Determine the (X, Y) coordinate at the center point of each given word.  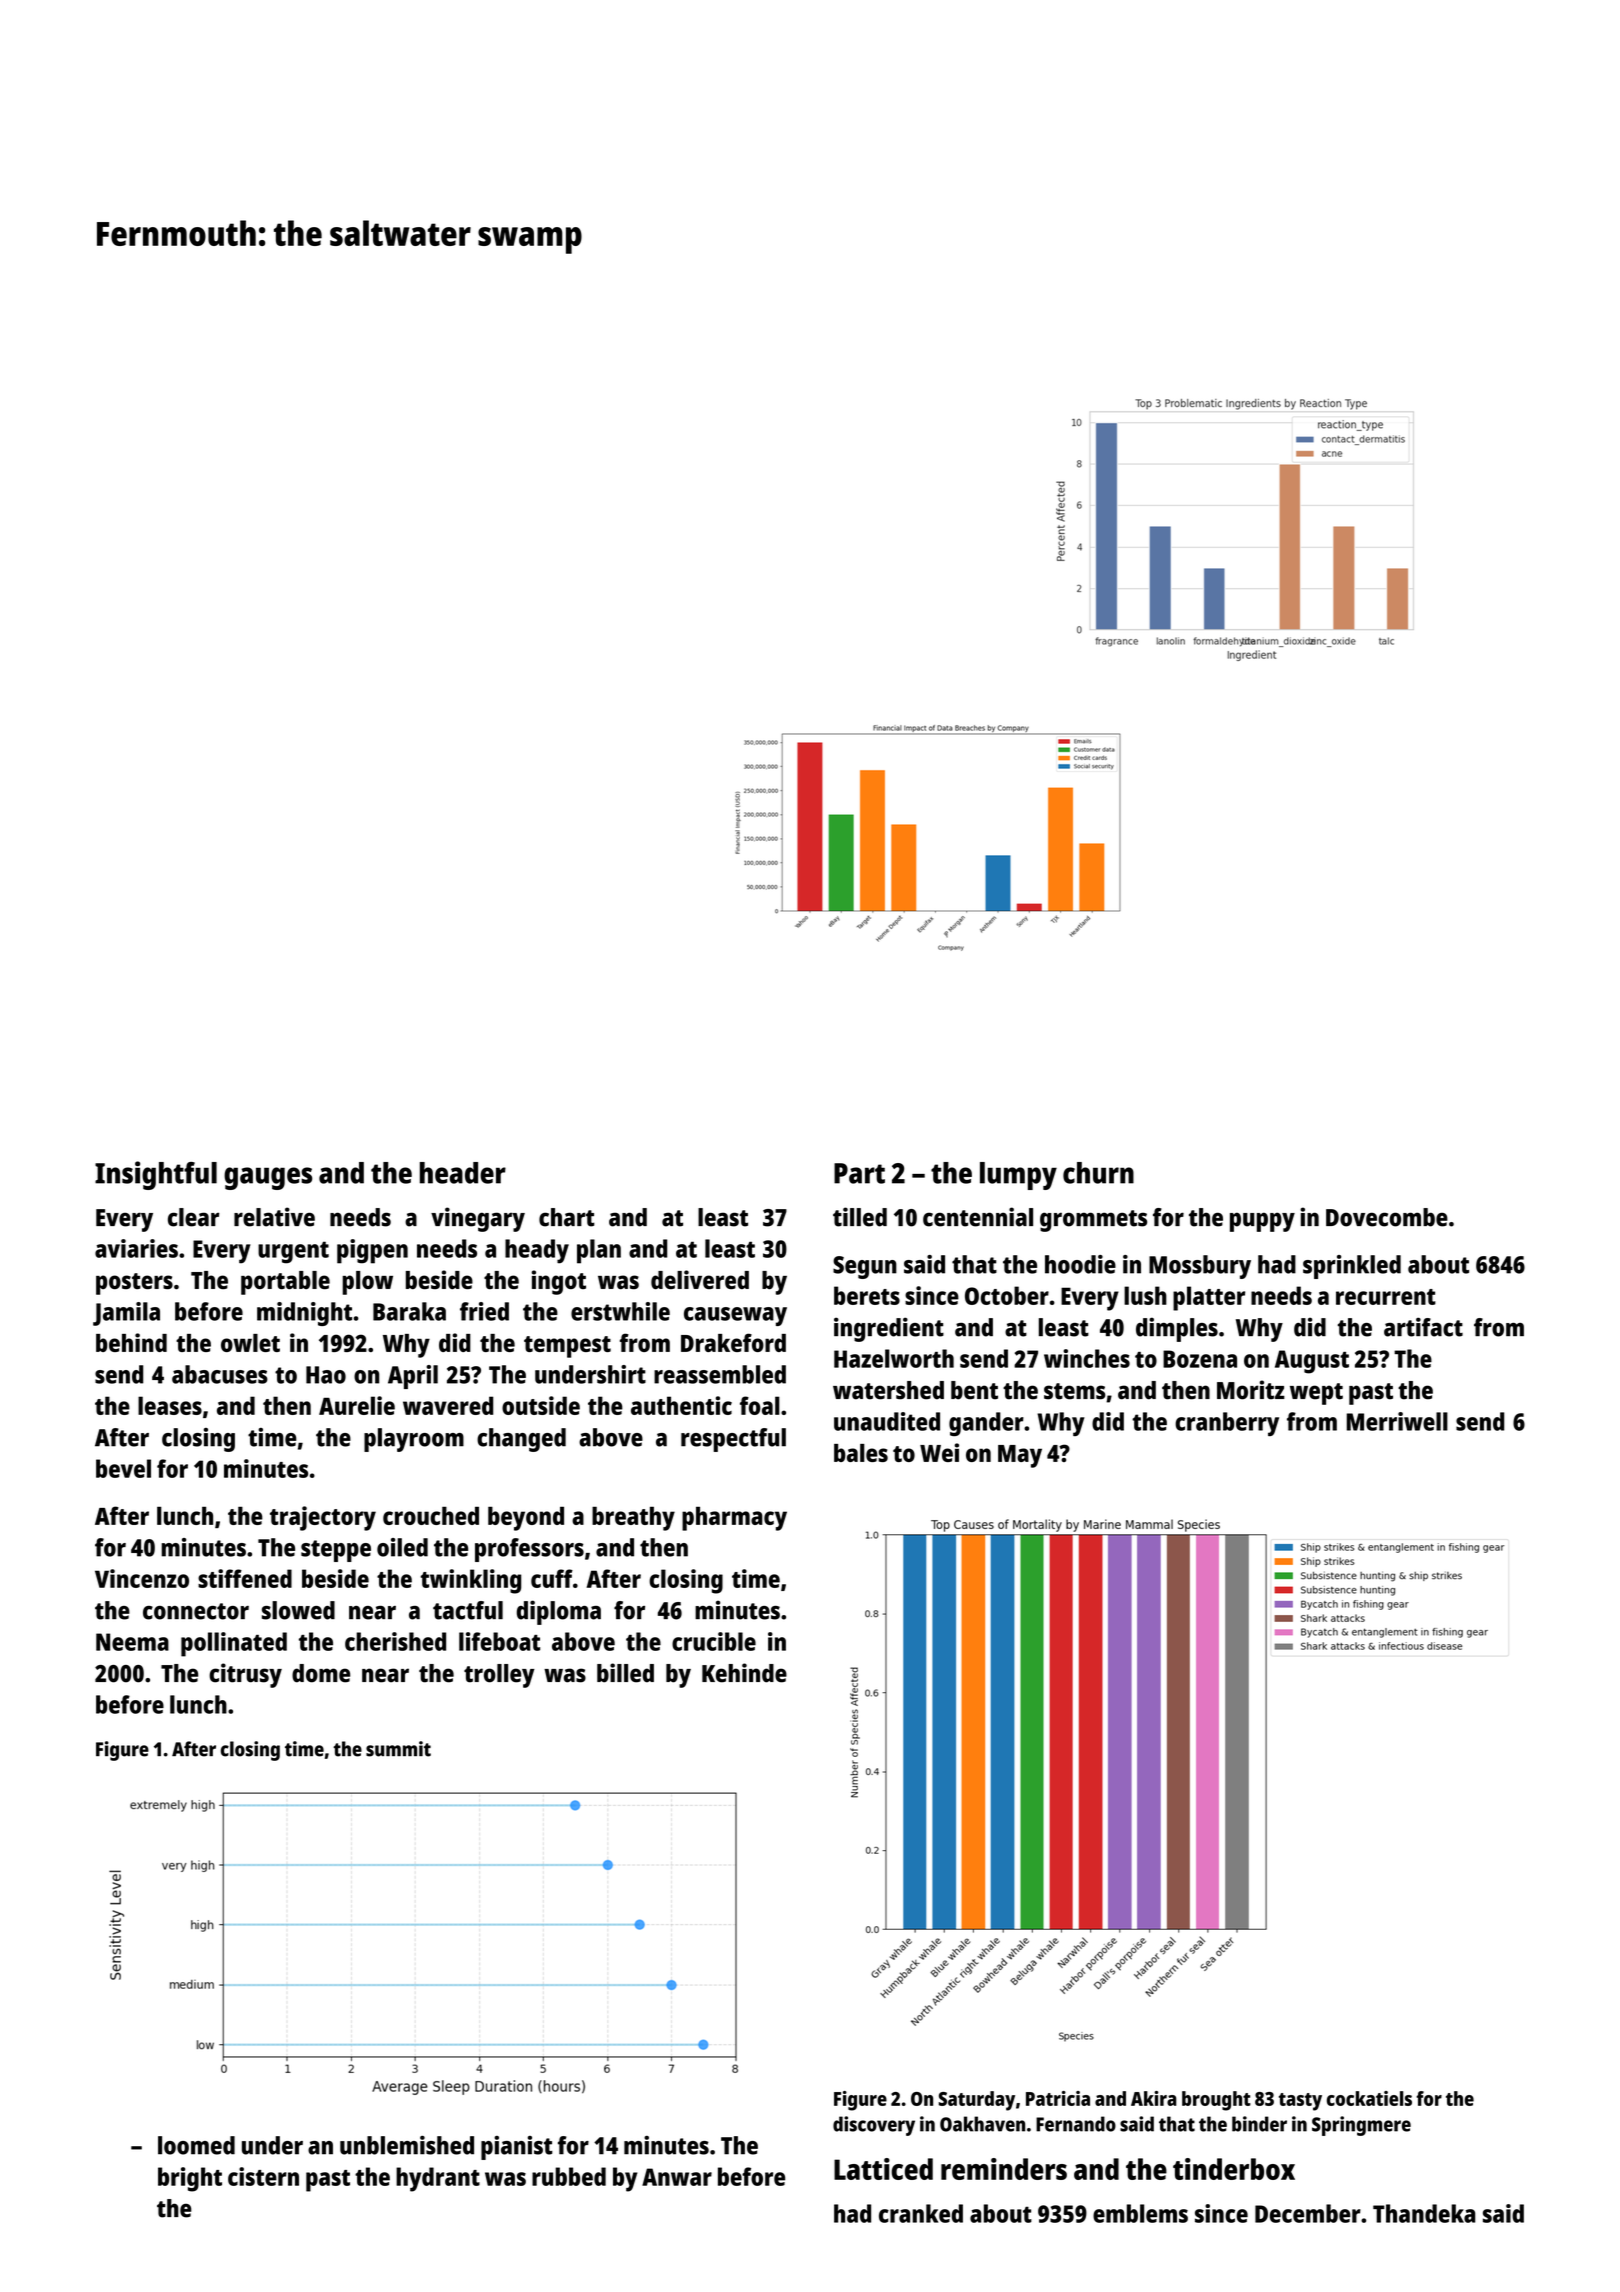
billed (625, 1673)
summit (398, 1749)
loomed (196, 2145)
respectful (733, 1440)
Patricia (1058, 2098)
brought (1216, 2101)
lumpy (1018, 1176)
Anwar (677, 2177)
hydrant (438, 2179)
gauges (268, 1178)
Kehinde (744, 1673)
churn (1098, 1173)
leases (170, 1405)
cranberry (1227, 1424)
